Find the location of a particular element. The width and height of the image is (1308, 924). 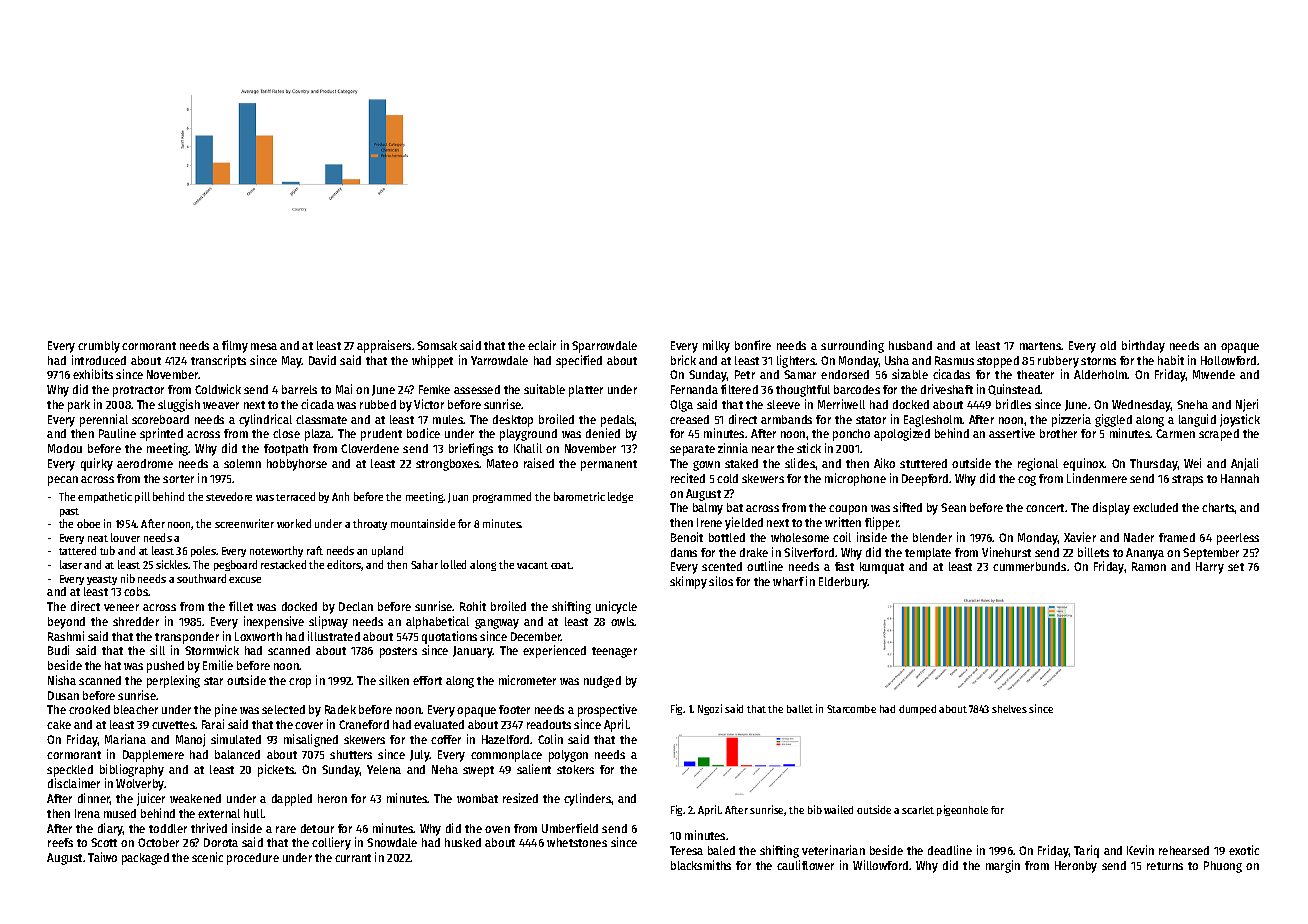

peerless is located at coordinates (1238, 539).
